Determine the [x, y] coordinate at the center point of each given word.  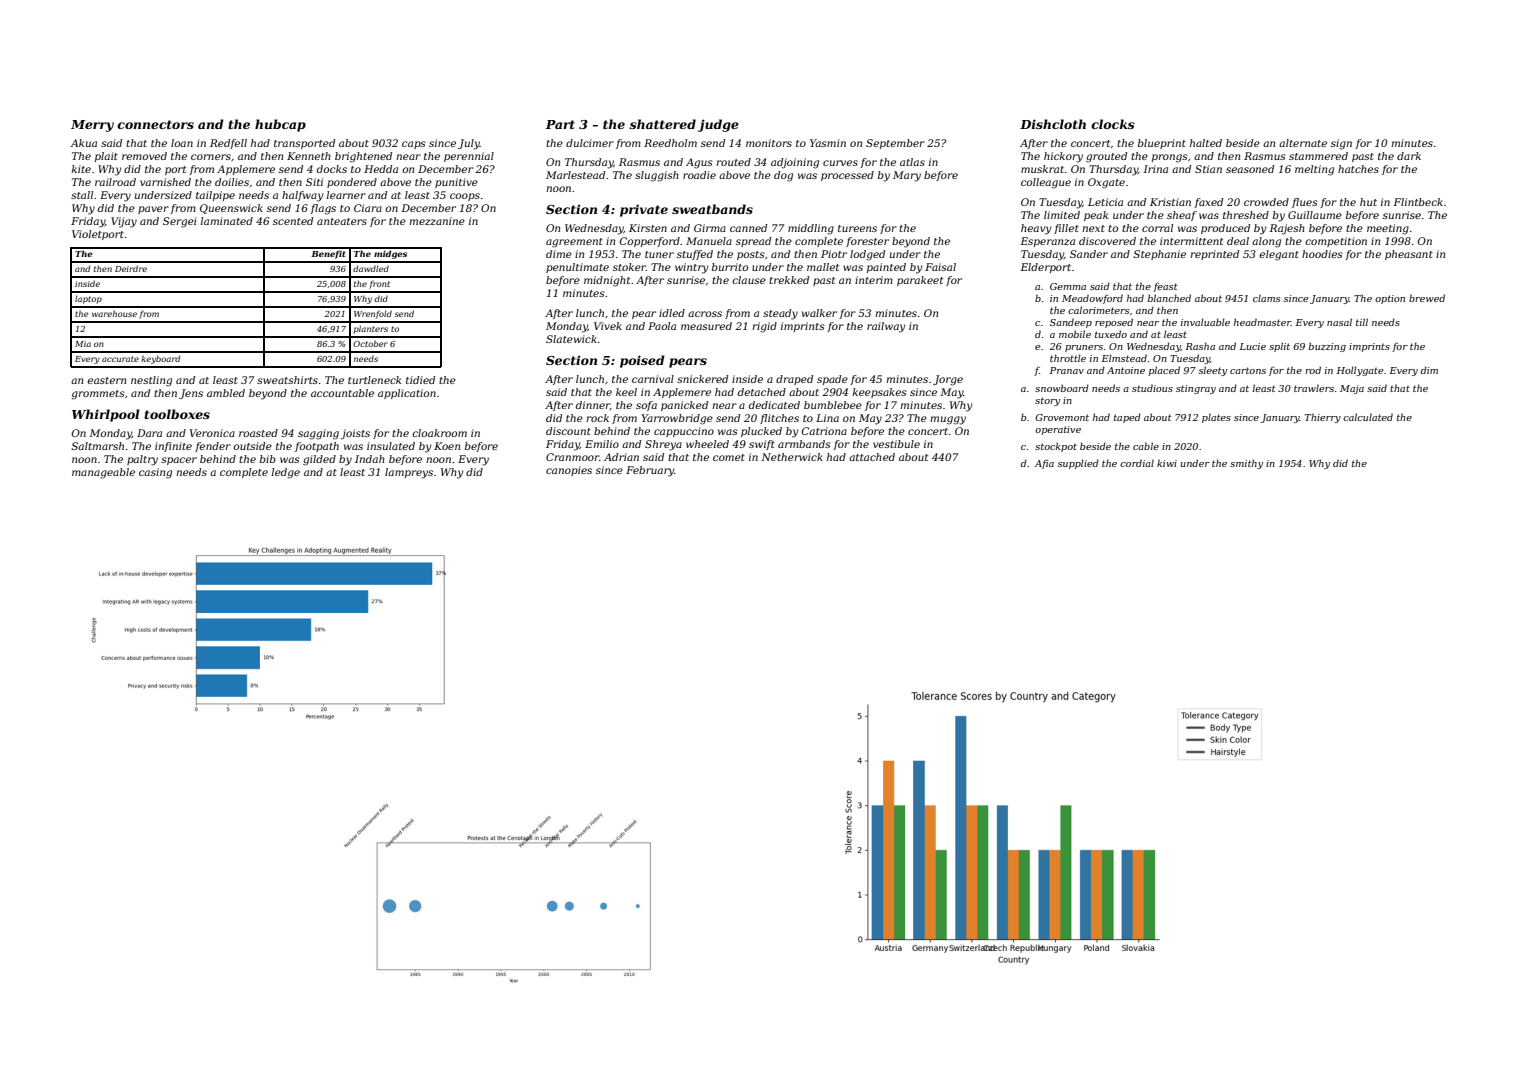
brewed [1427, 298]
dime [559, 254]
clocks [1113, 124]
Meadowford [1092, 299]
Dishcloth [1053, 124]
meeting [1388, 229]
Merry [92, 126]
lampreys [409, 473]
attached [872, 457]
